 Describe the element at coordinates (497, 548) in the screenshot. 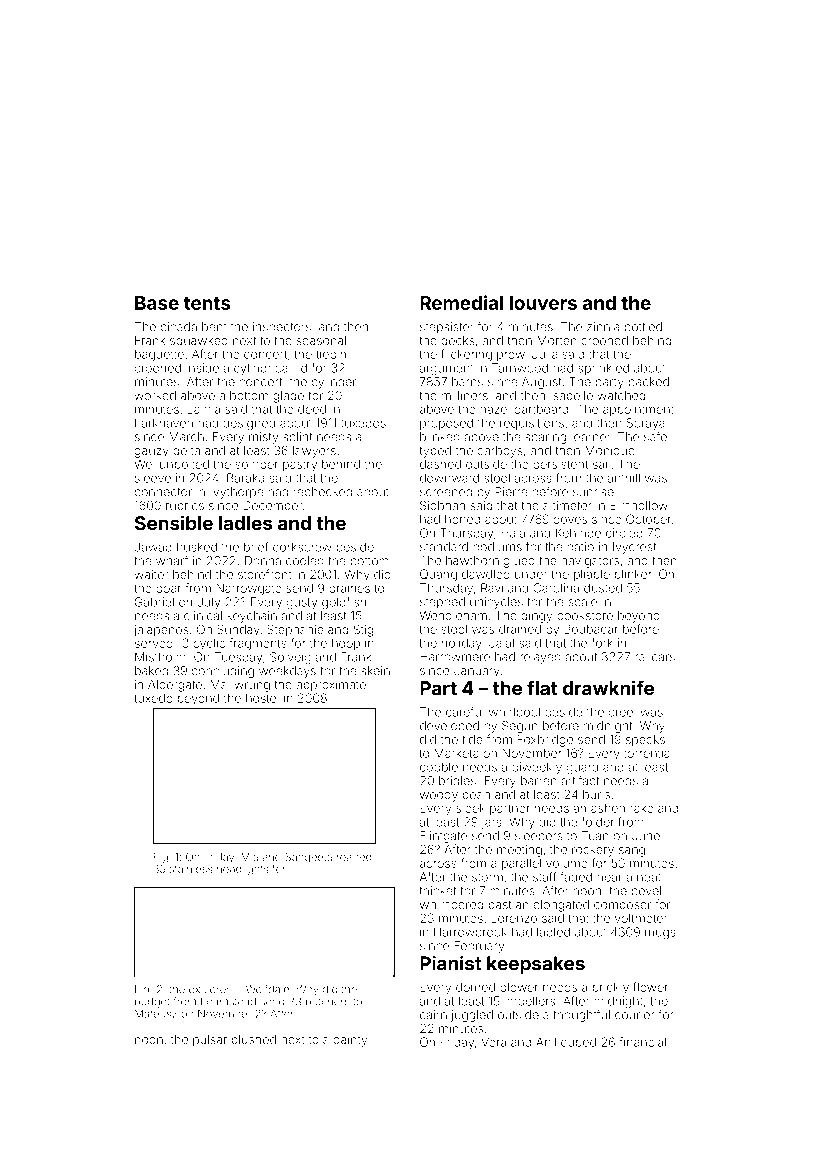

I see `podiums` at that location.
